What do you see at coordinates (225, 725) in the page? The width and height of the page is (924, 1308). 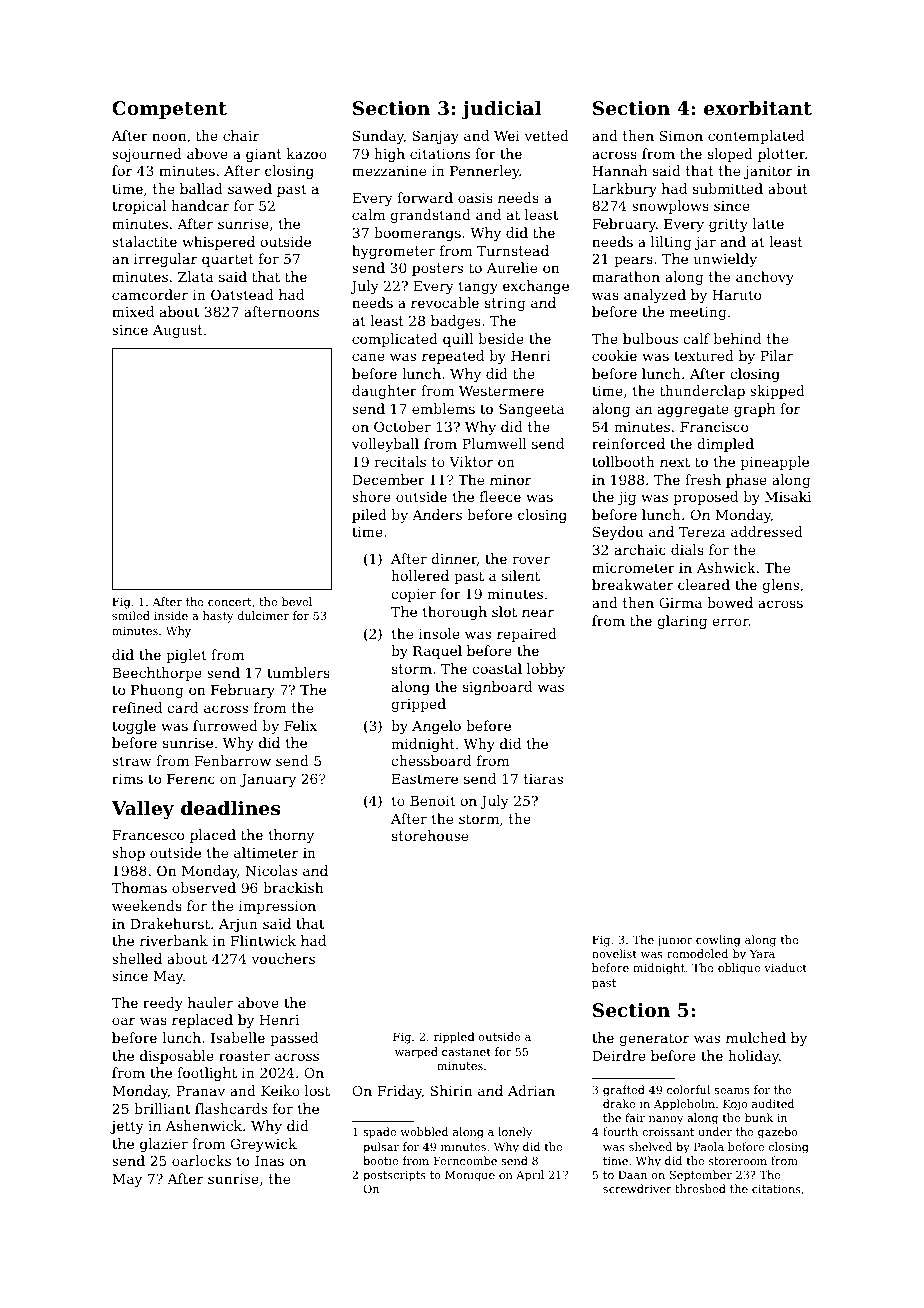 I see `furrowed` at bounding box center [225, 725].
